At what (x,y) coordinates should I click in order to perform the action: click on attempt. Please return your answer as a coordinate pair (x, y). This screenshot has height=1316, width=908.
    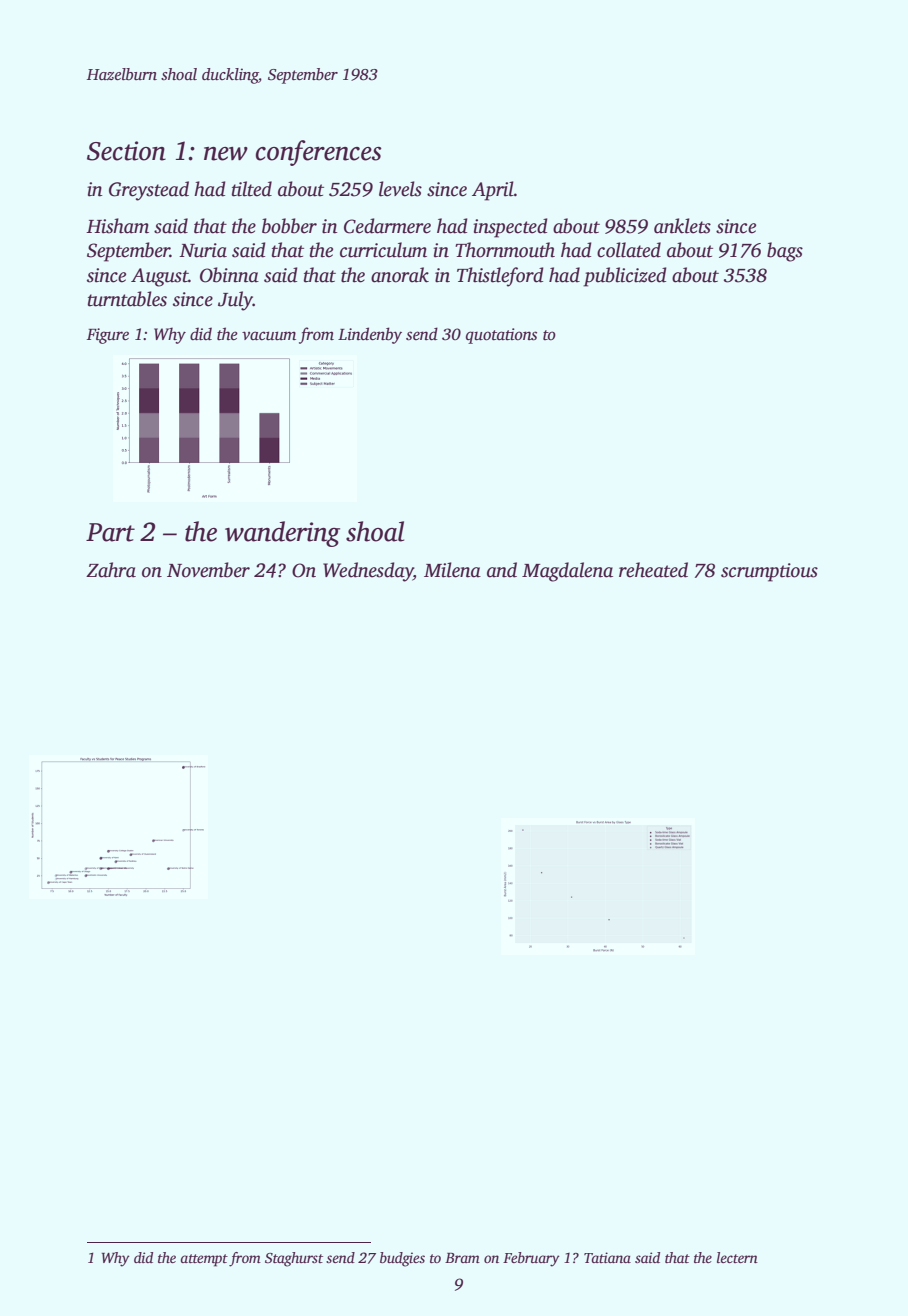
    Looking at the image, I should click on (204, 1260).
